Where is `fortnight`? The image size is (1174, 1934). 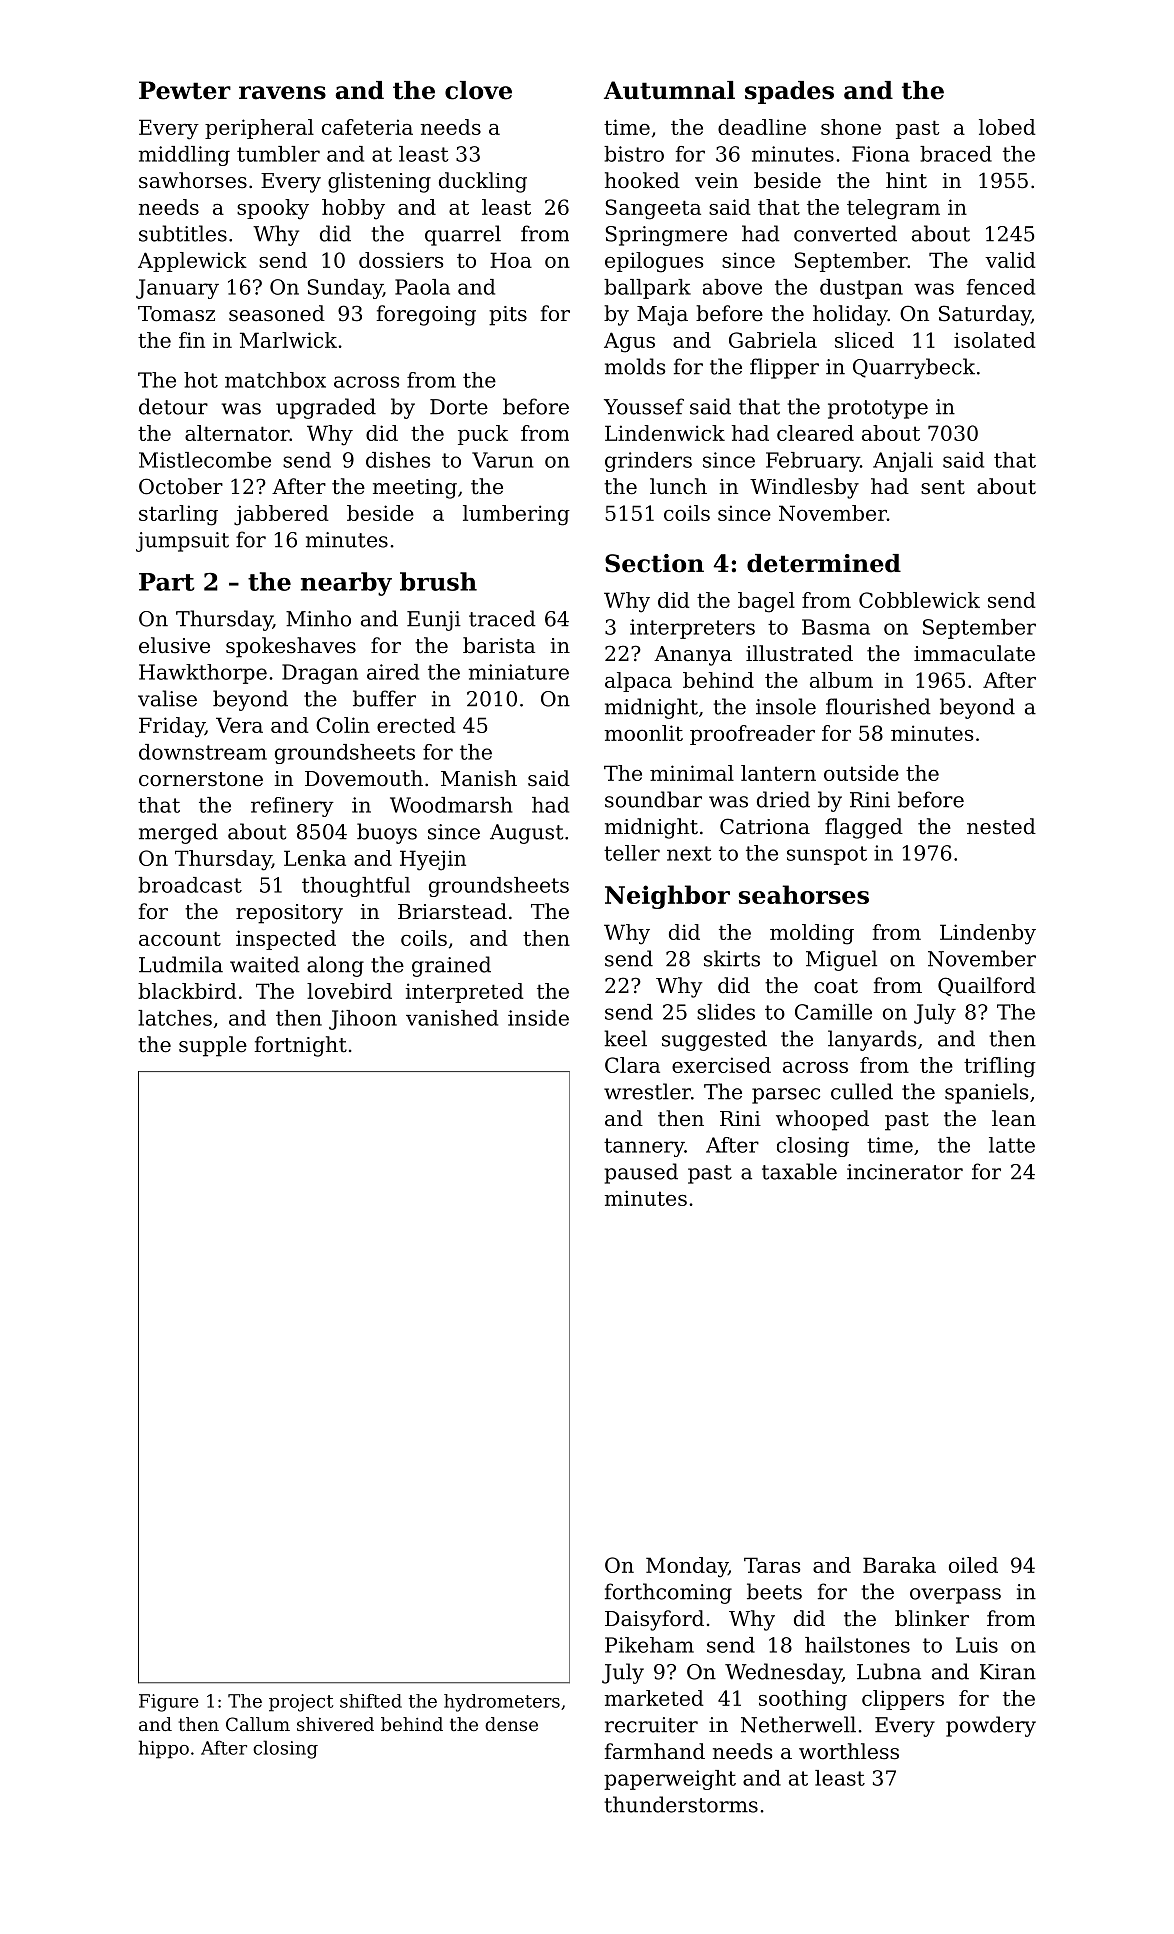 fortnight is located at coordinates (300, 1046).
